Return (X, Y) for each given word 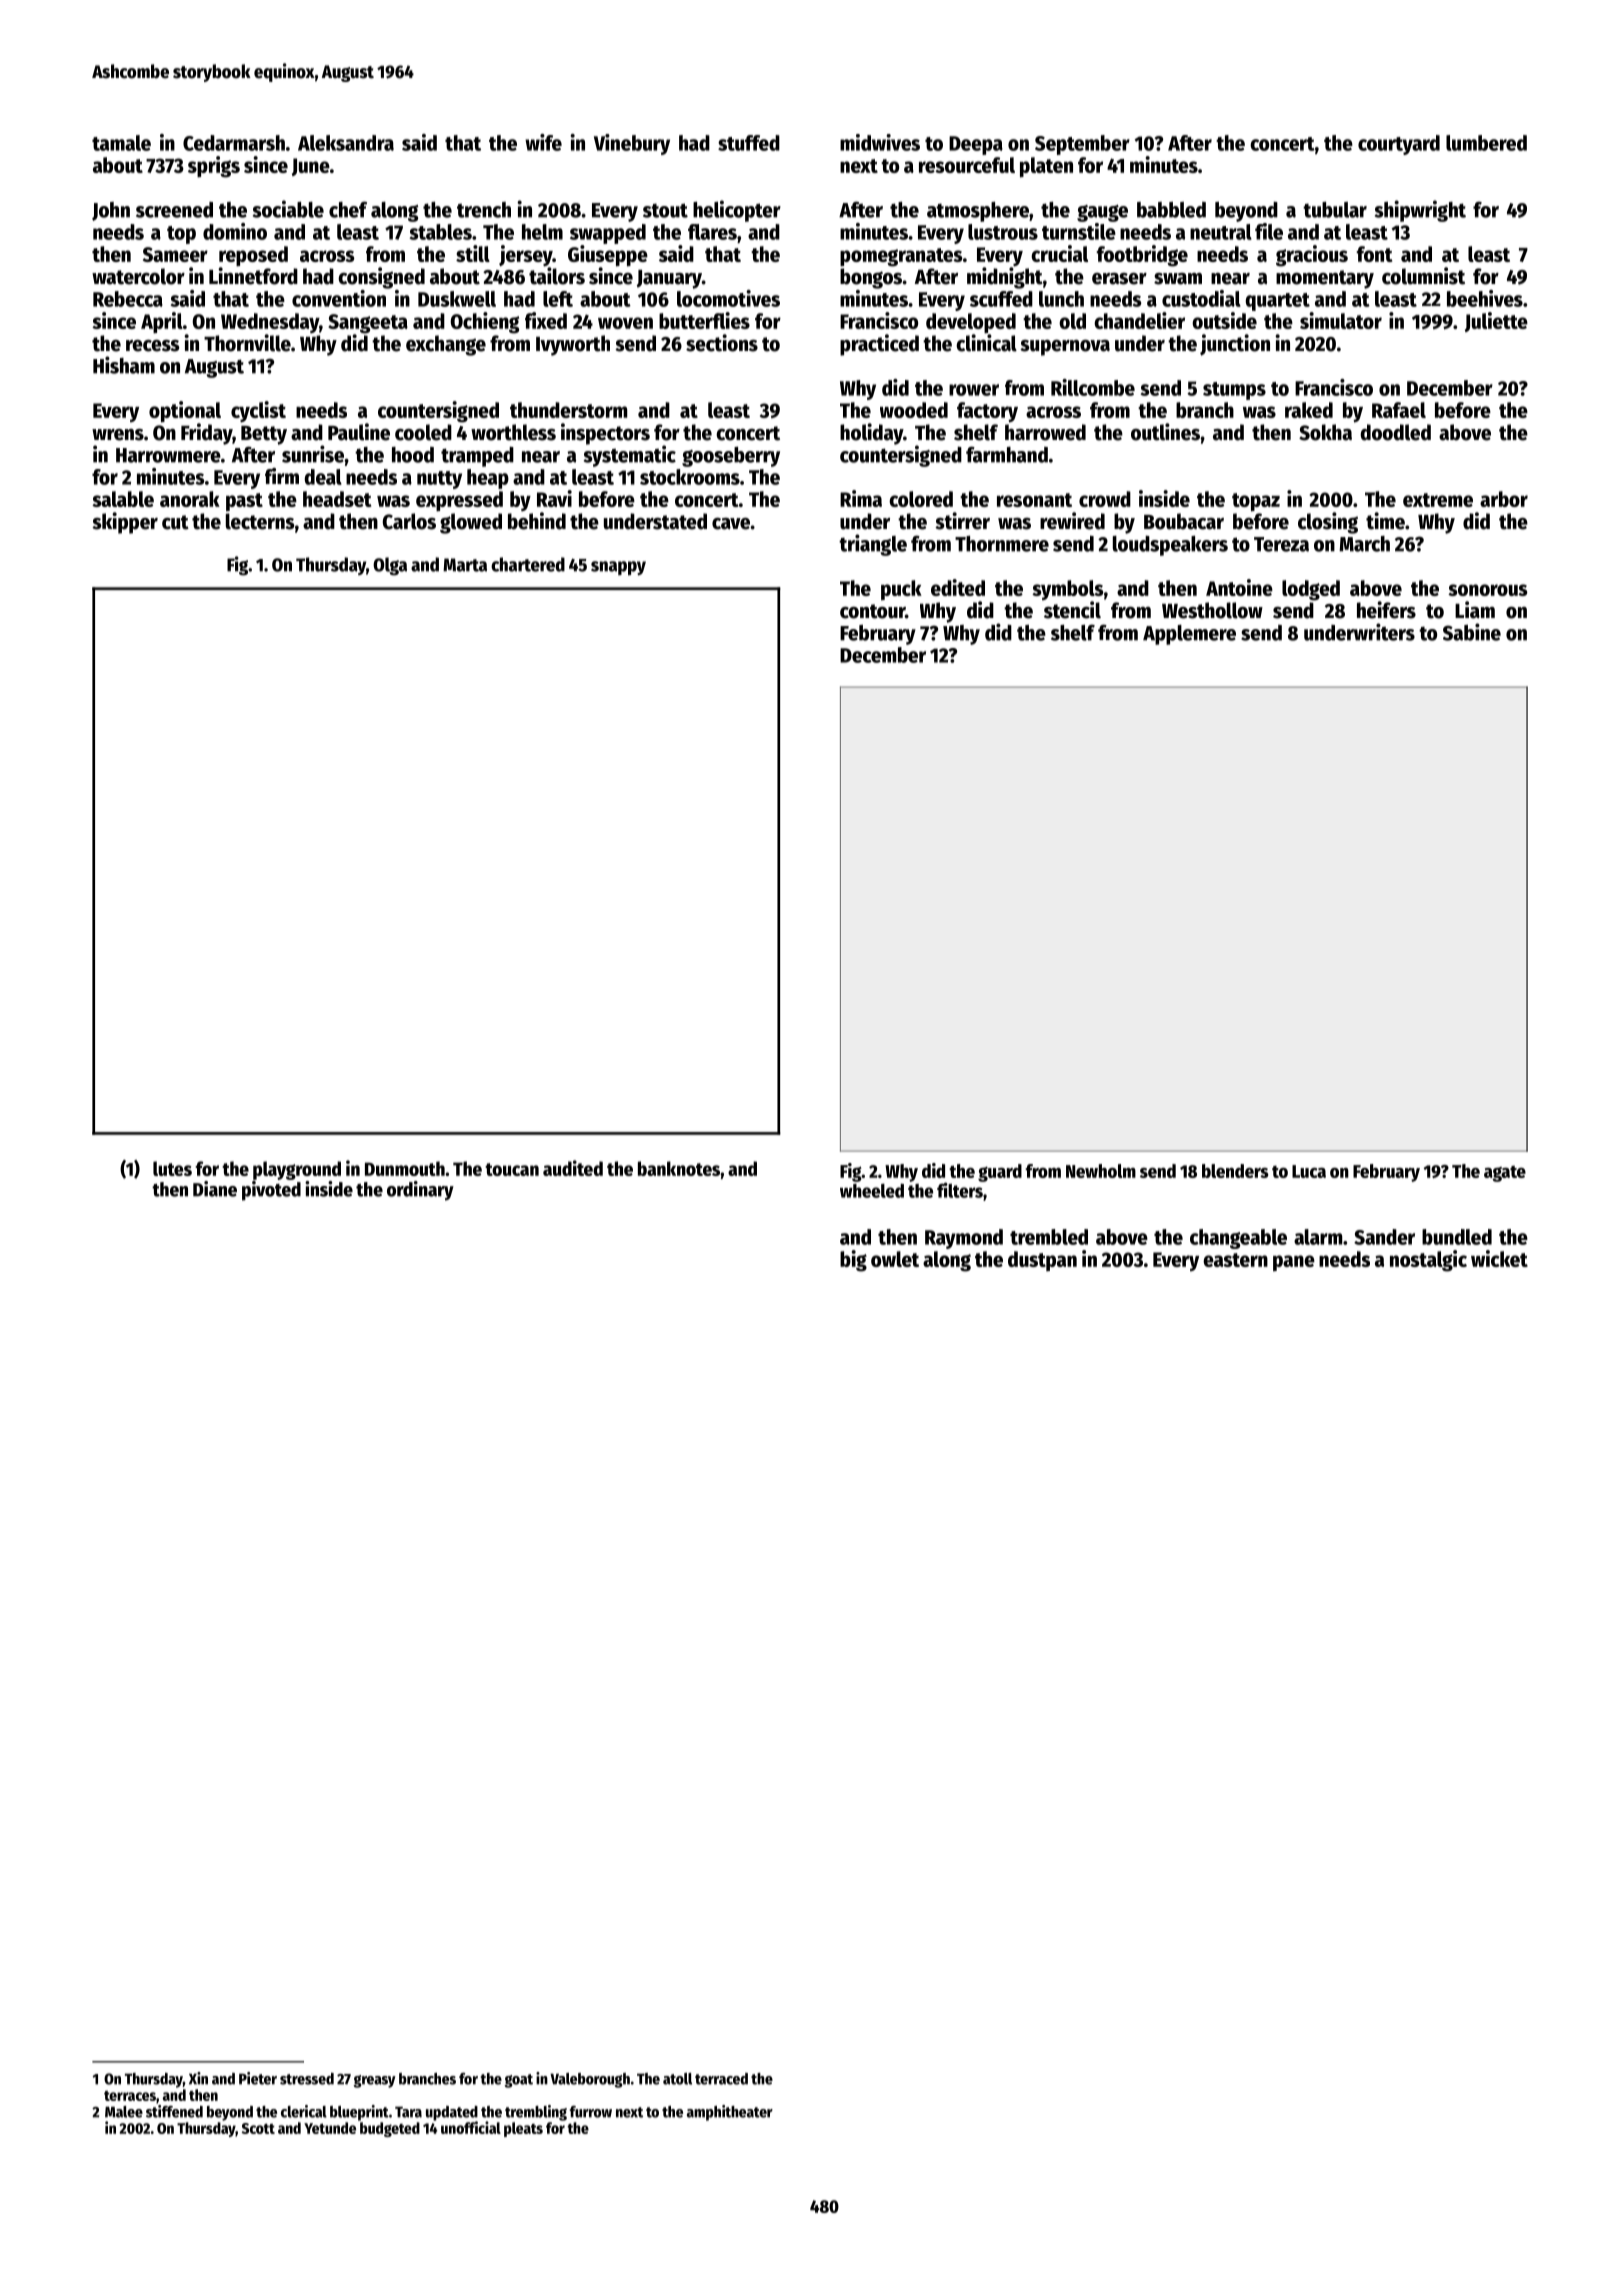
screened (174, 210)
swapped (608, 234)
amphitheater (730, 2113)
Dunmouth (405, 1168)
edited (958, 587)
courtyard (1399, 145)
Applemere (1189, 635)
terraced (721, 2079)
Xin (198, 2078)
